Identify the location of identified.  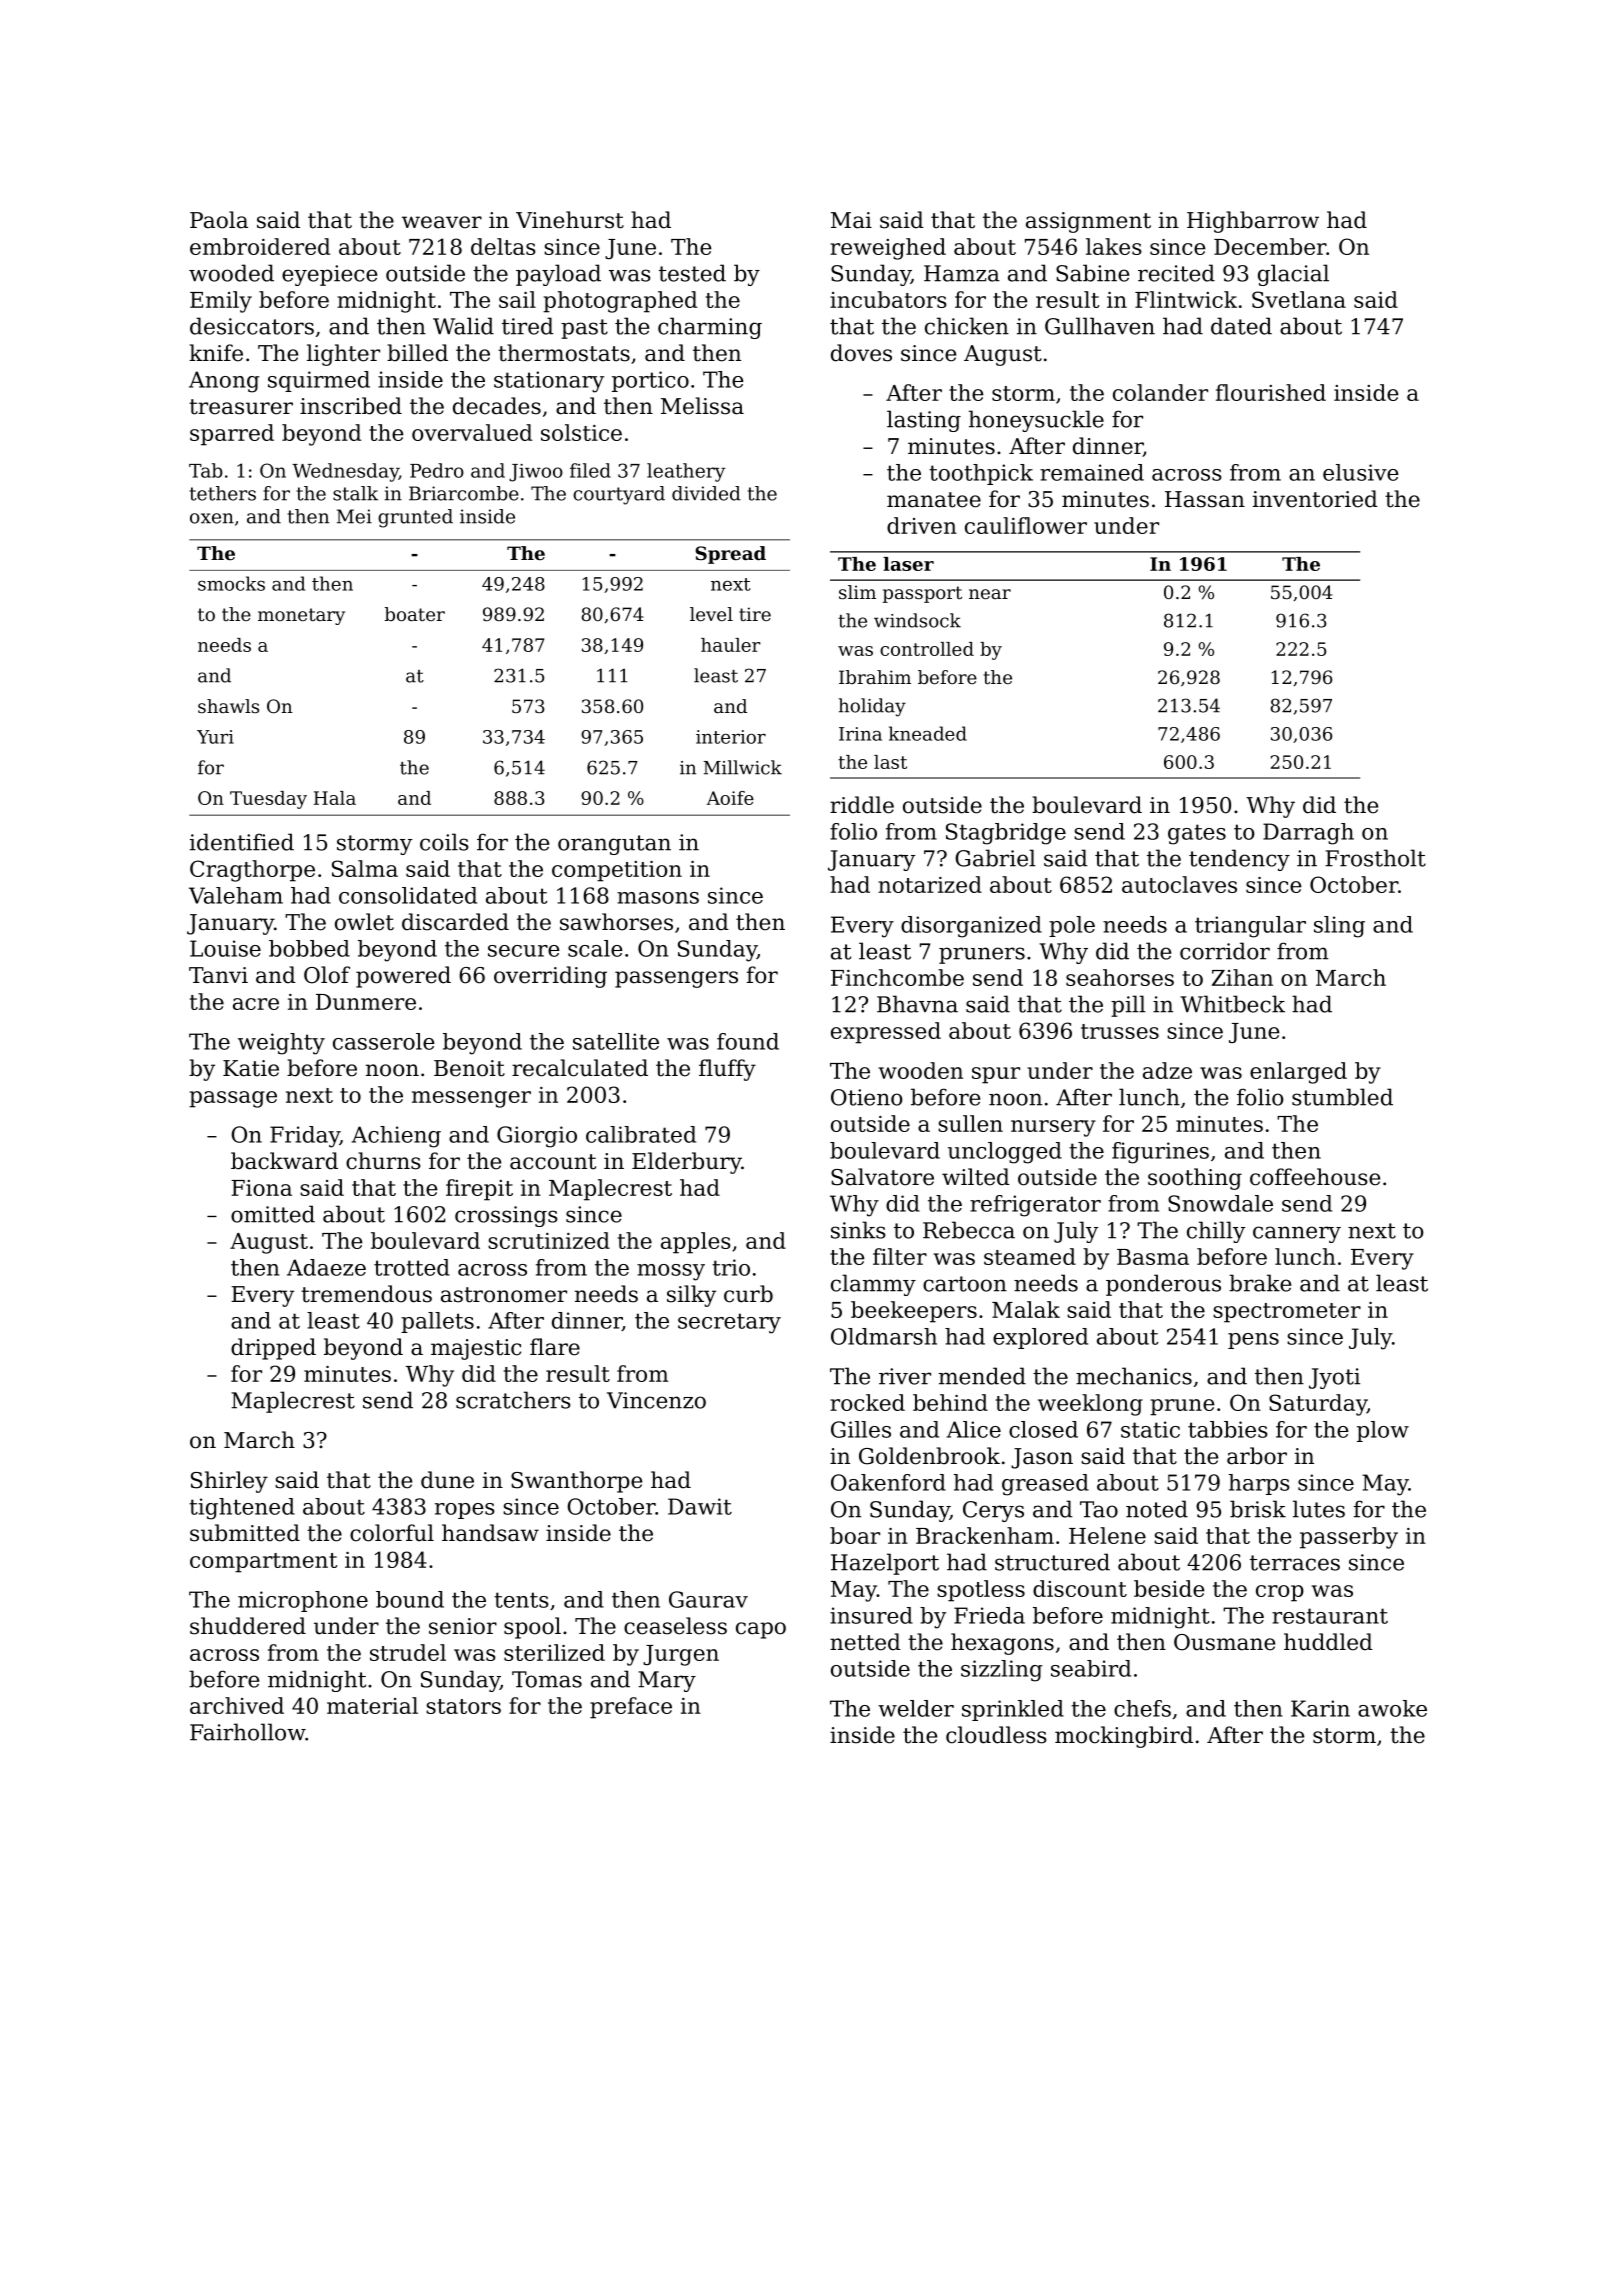
(242, 842).
